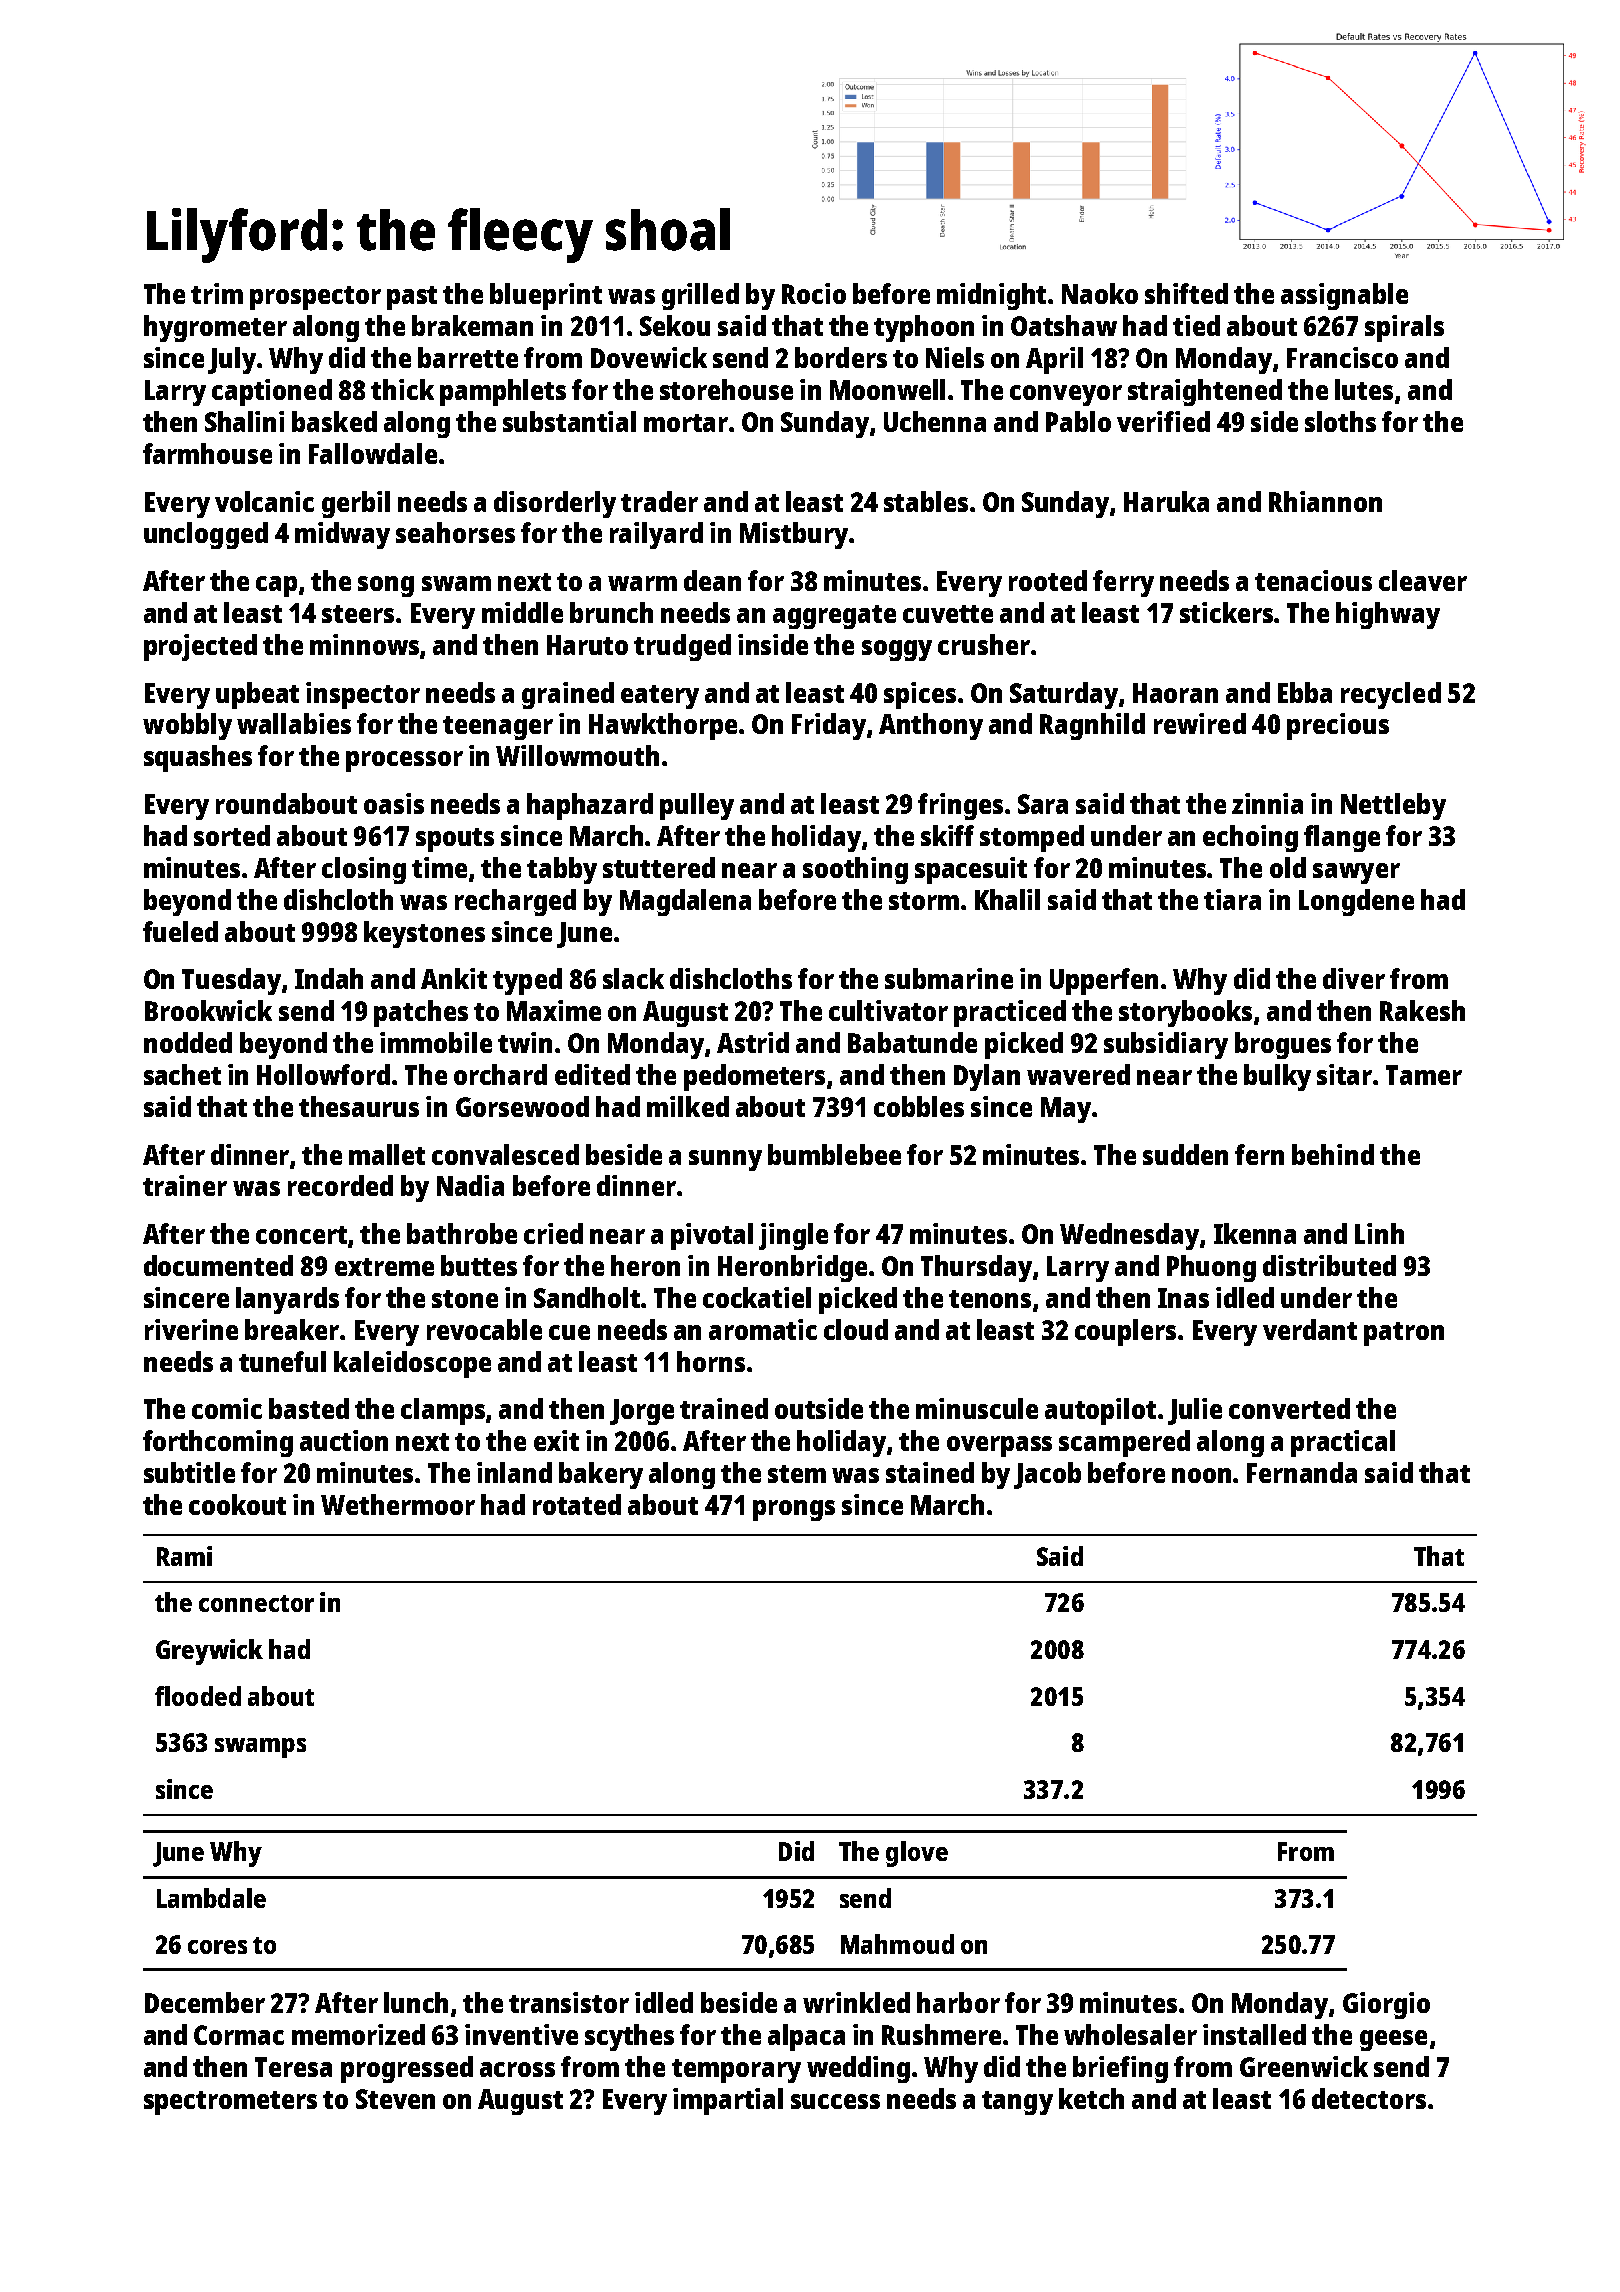  Describe the element at coordinates (227, 1408) in the screenshot. I see `comic` at that location.
